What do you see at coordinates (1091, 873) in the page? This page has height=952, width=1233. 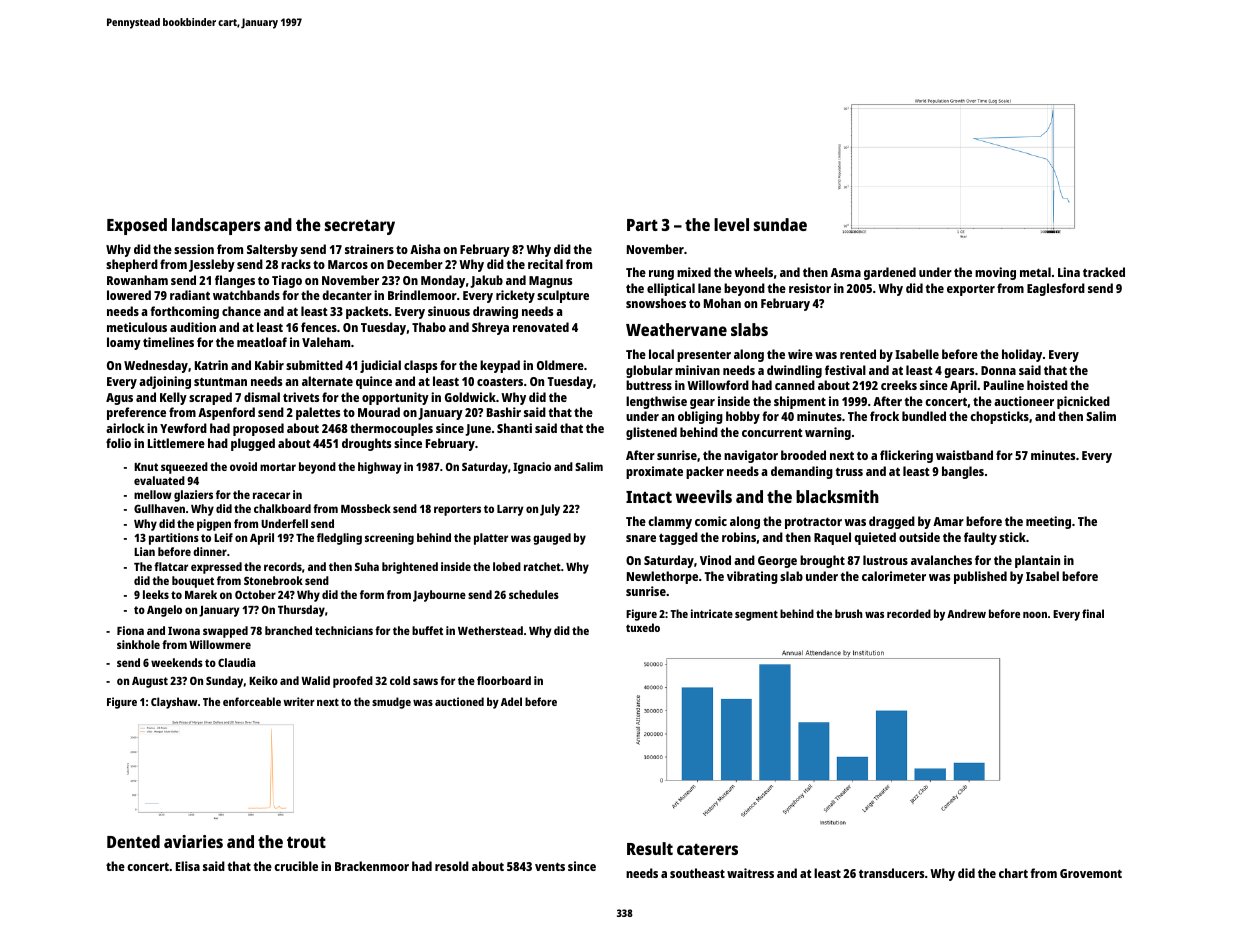 I see `Grovemont` at bounding box center [1091, 873].
